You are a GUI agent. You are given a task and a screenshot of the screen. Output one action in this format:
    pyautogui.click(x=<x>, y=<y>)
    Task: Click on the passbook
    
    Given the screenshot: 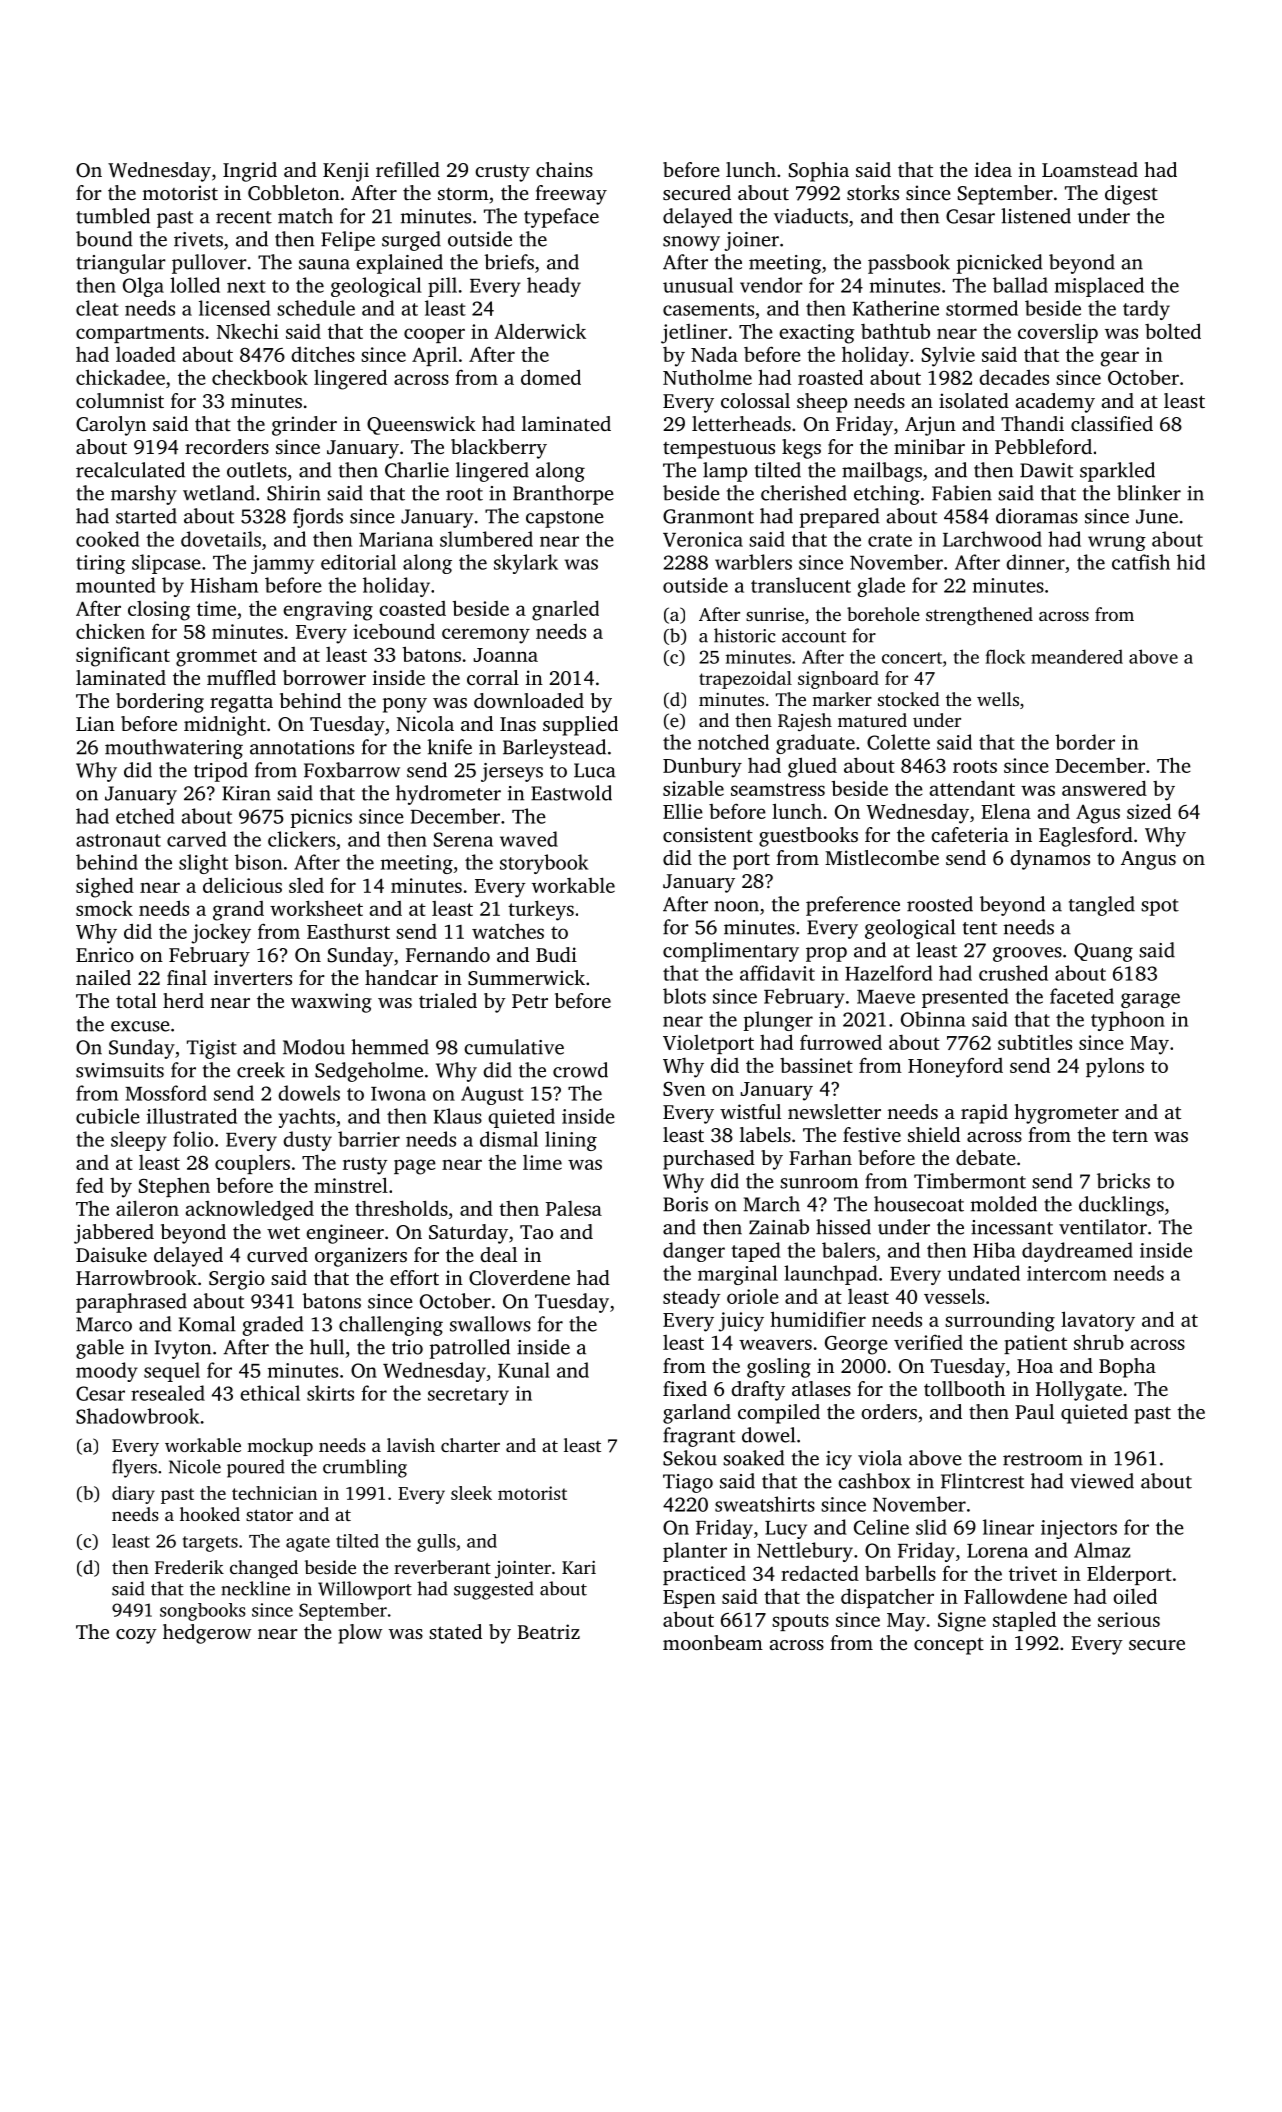 What is the action you would take?
    pyautogui.click(x=909, y=264)
